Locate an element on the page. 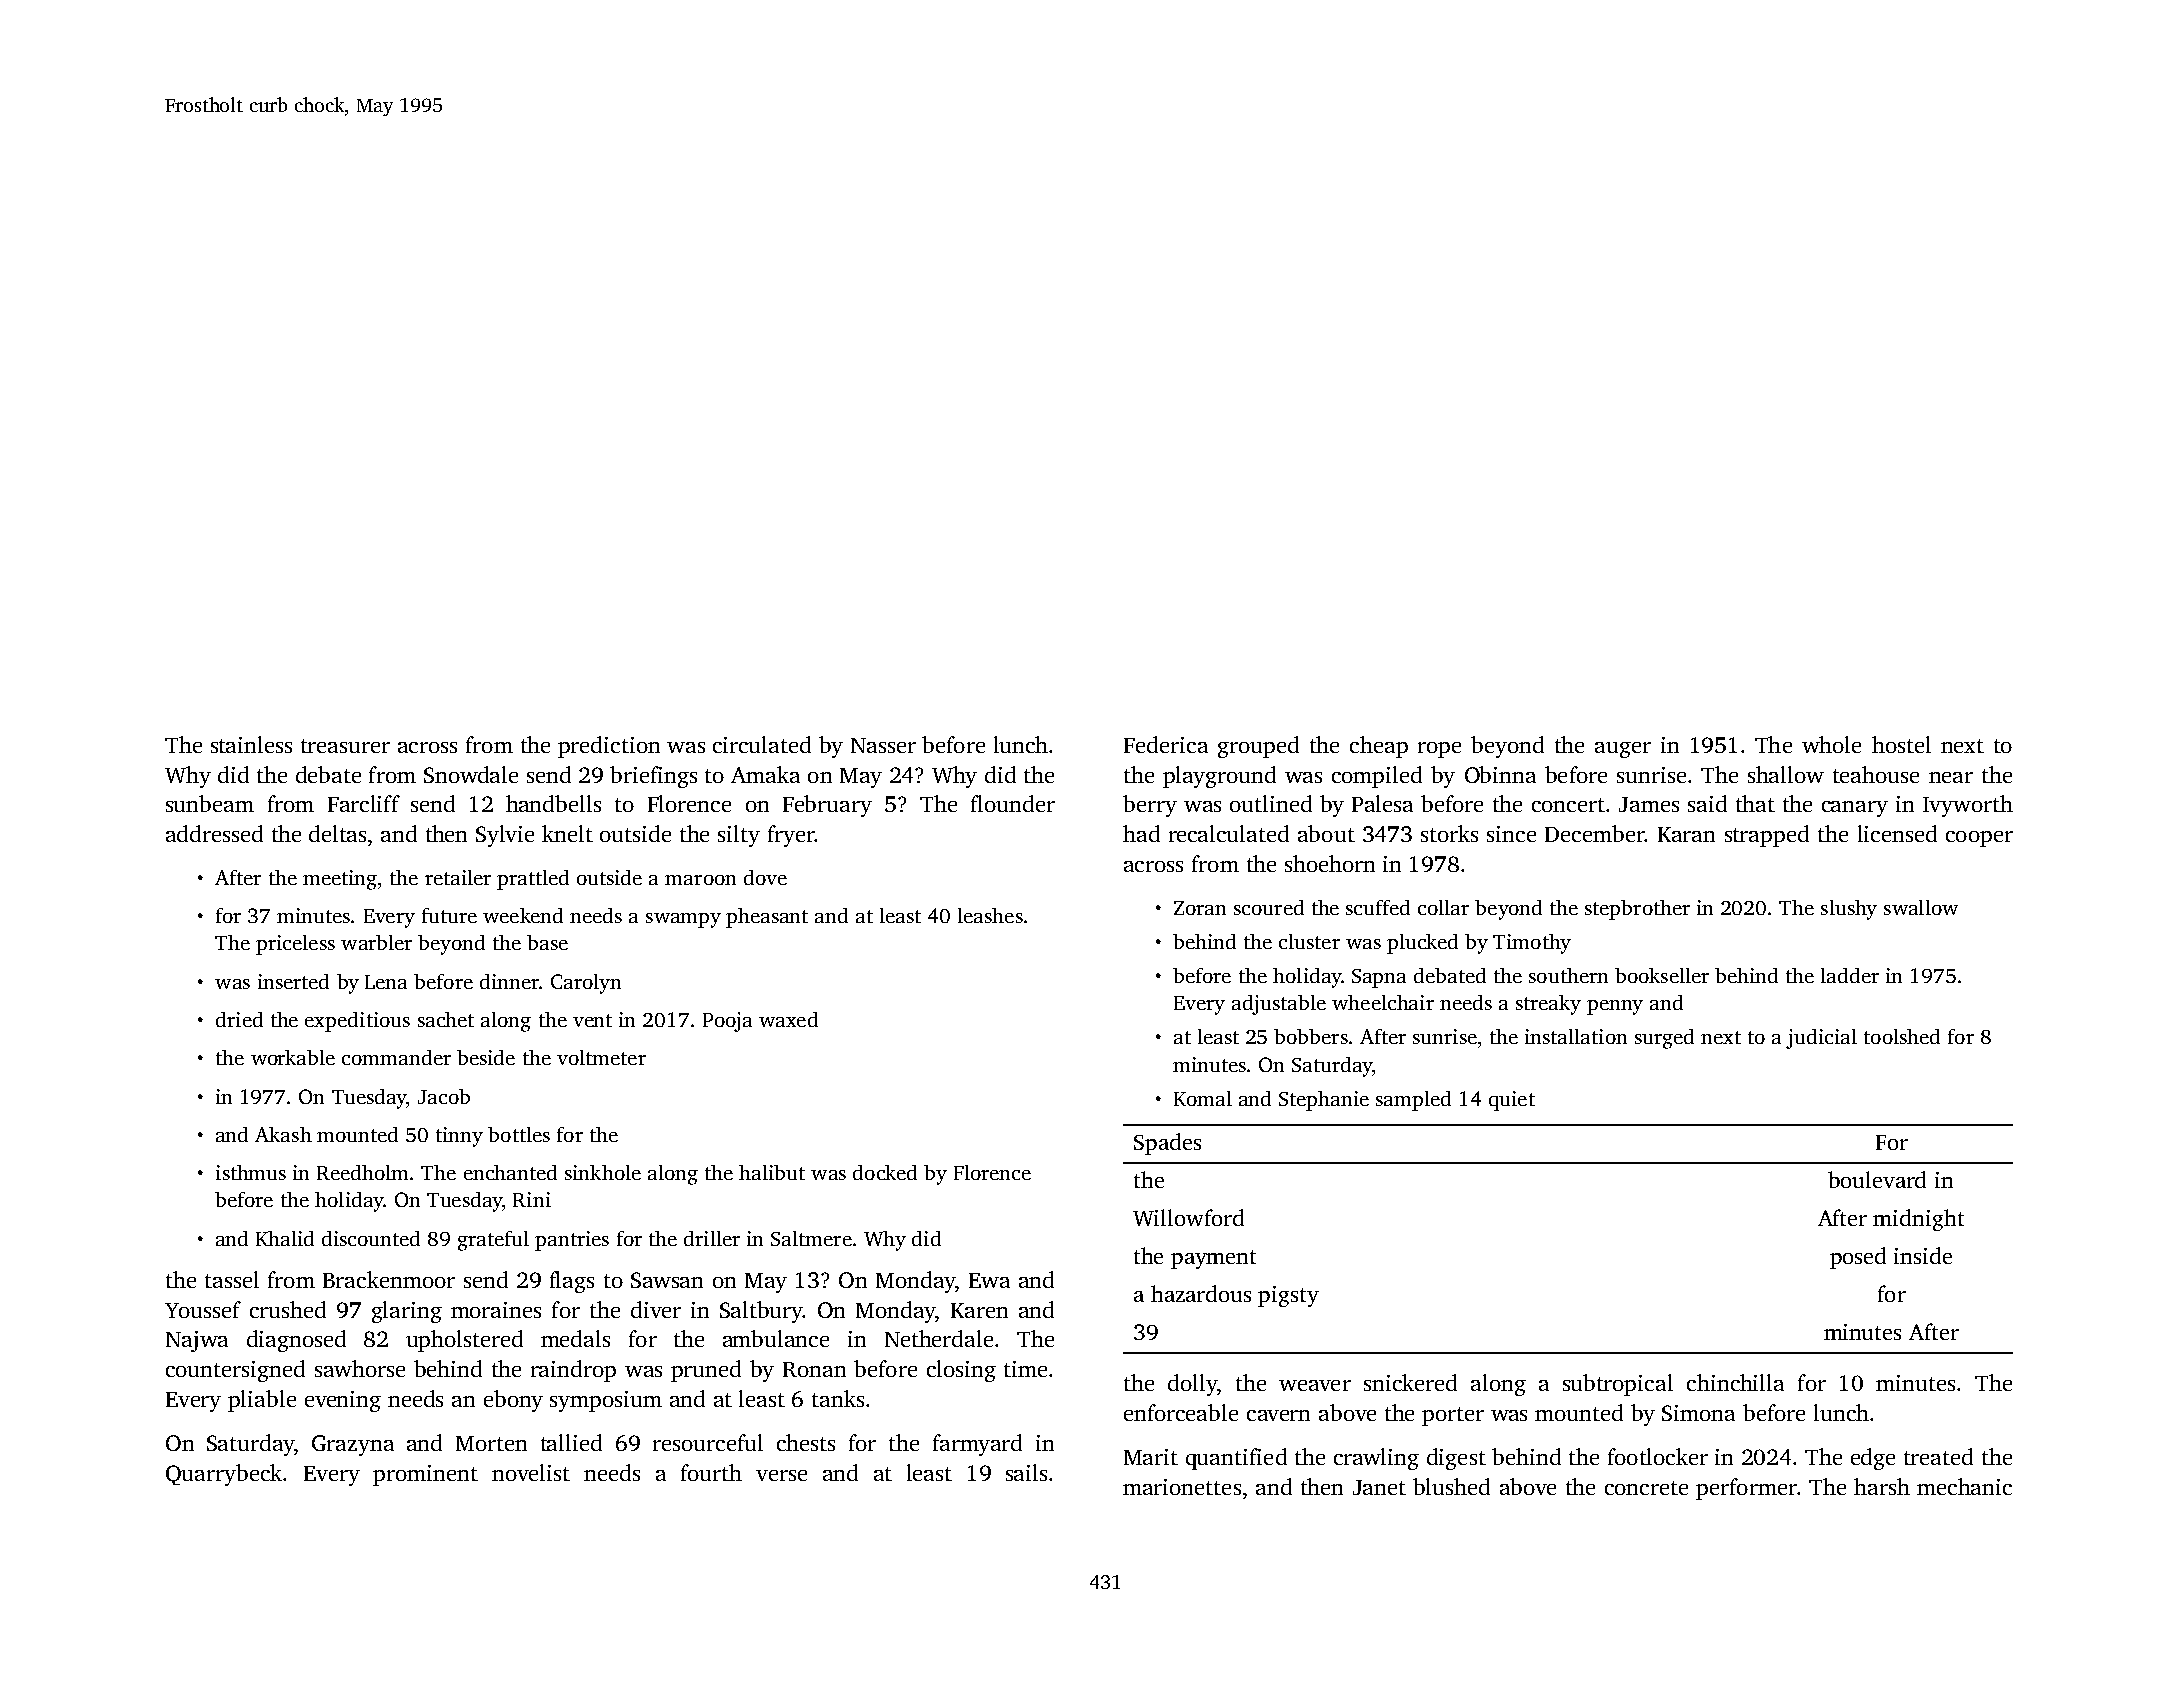  whole is located at coordinates (1831, 744).
